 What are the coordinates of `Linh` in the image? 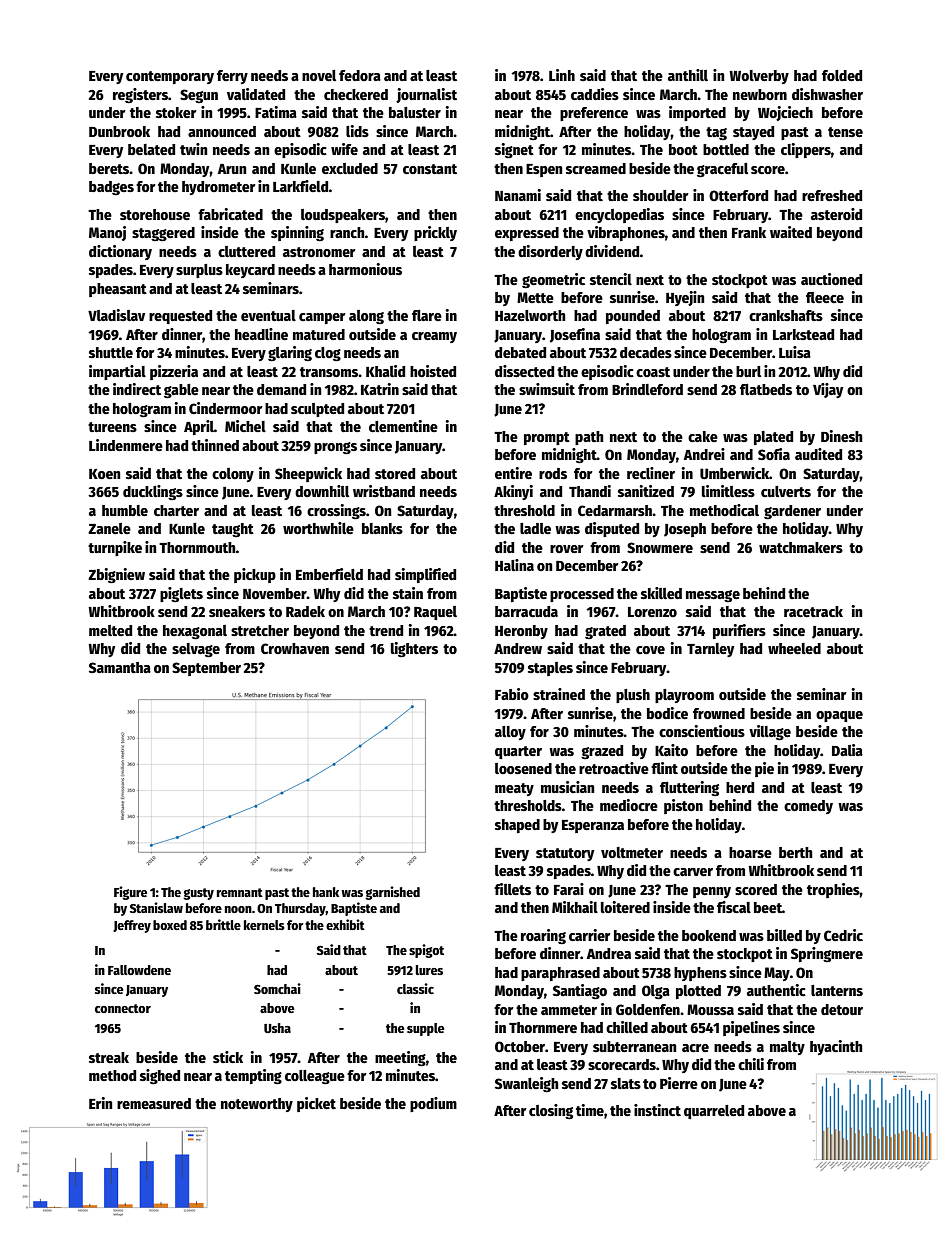 It's located at (562, 75).
